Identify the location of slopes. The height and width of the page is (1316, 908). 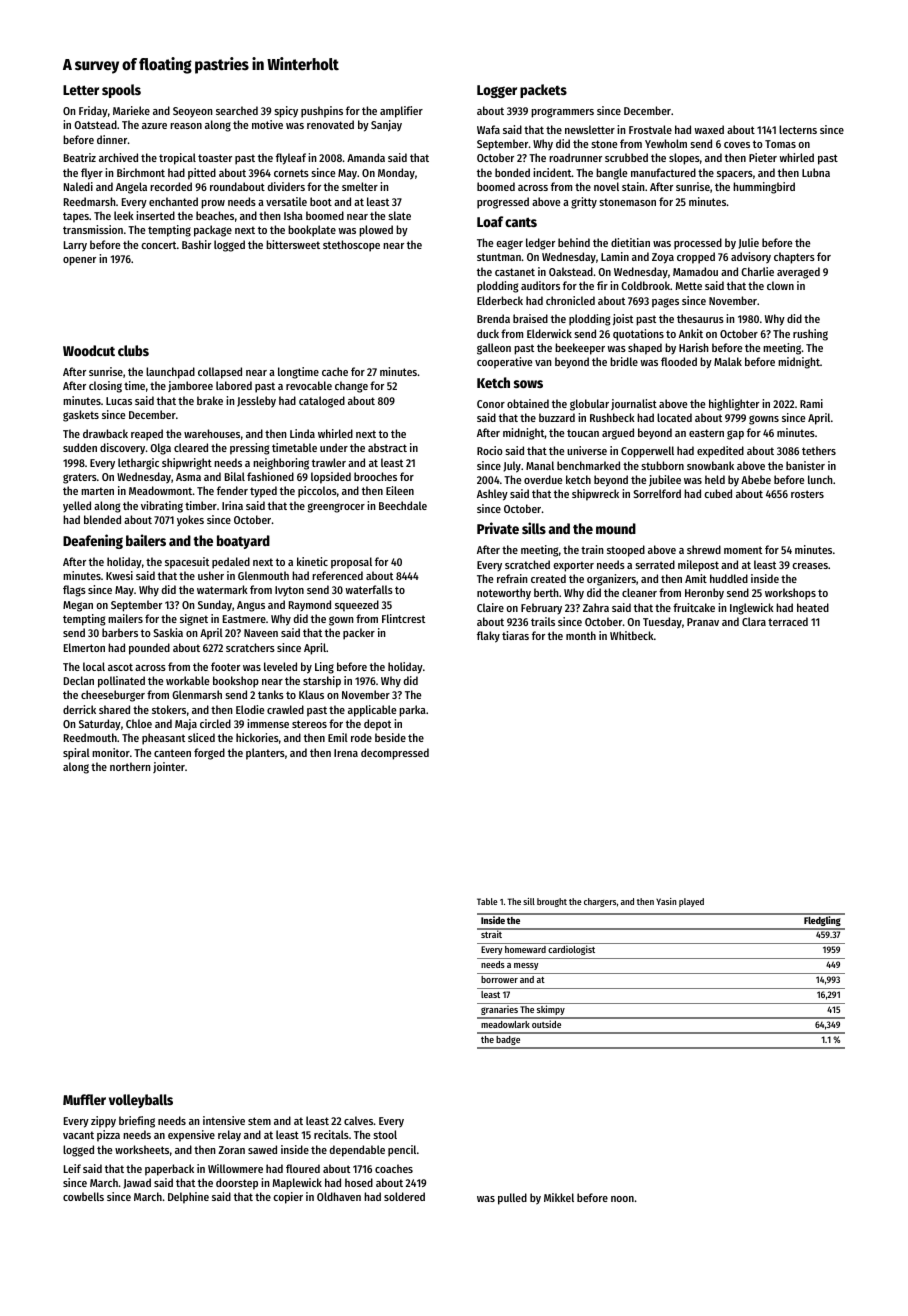
(684, 159).
